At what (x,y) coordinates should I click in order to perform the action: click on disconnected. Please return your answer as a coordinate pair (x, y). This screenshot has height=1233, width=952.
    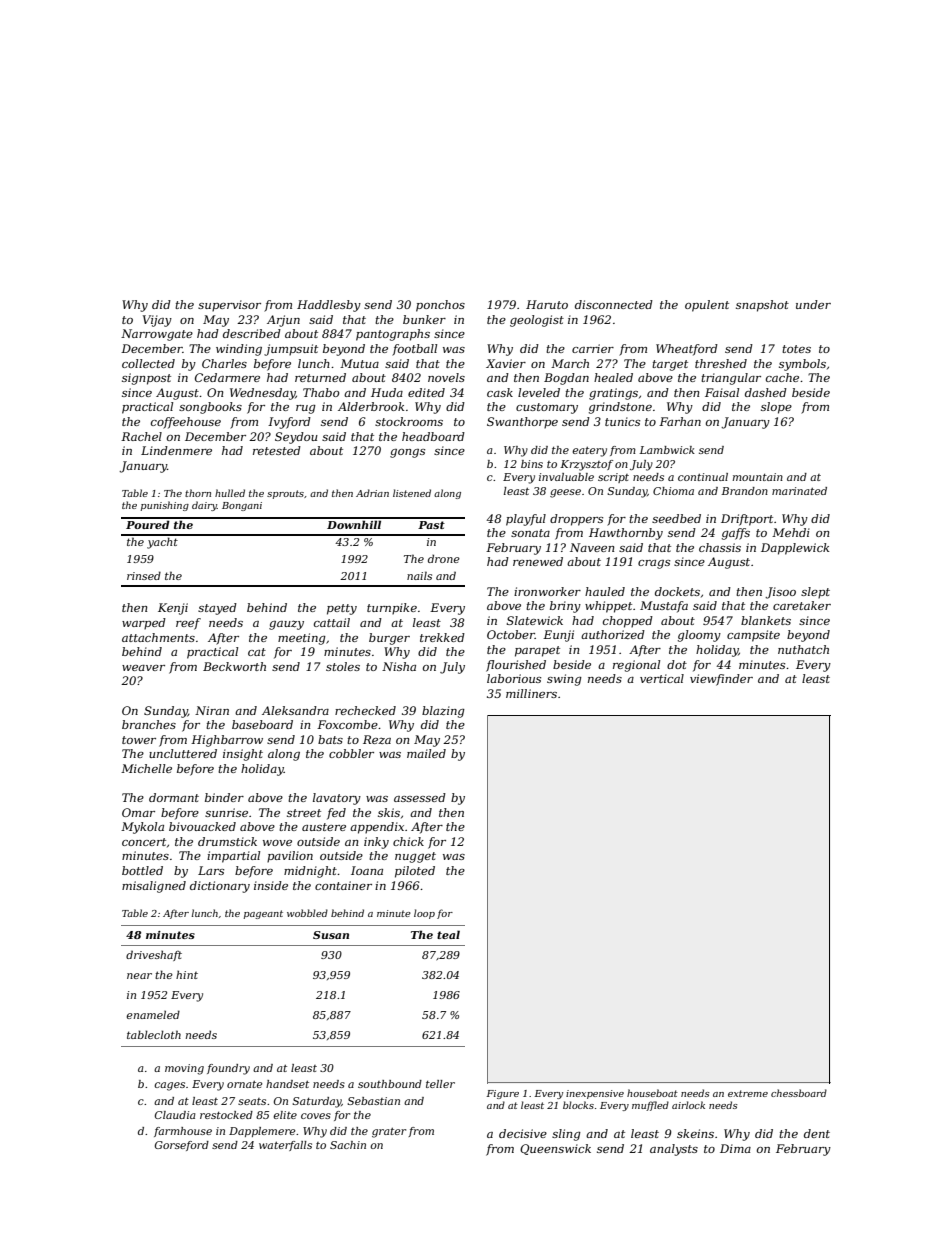
    Looking at the image, I should click on (614, 304).
